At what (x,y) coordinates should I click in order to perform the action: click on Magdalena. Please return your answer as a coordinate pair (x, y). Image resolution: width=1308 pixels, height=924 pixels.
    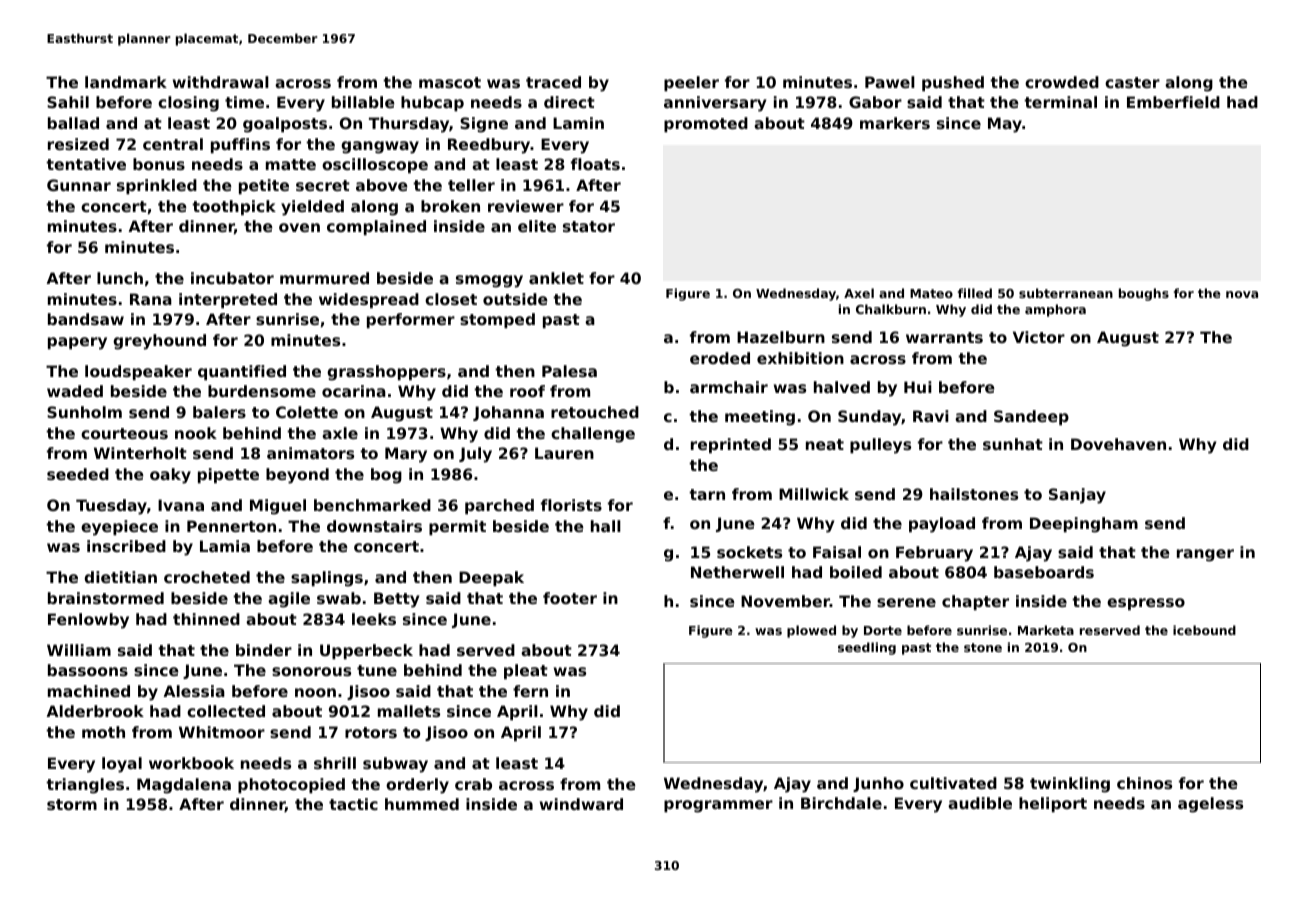
    Looking at the image, I should click on (184, 786).
